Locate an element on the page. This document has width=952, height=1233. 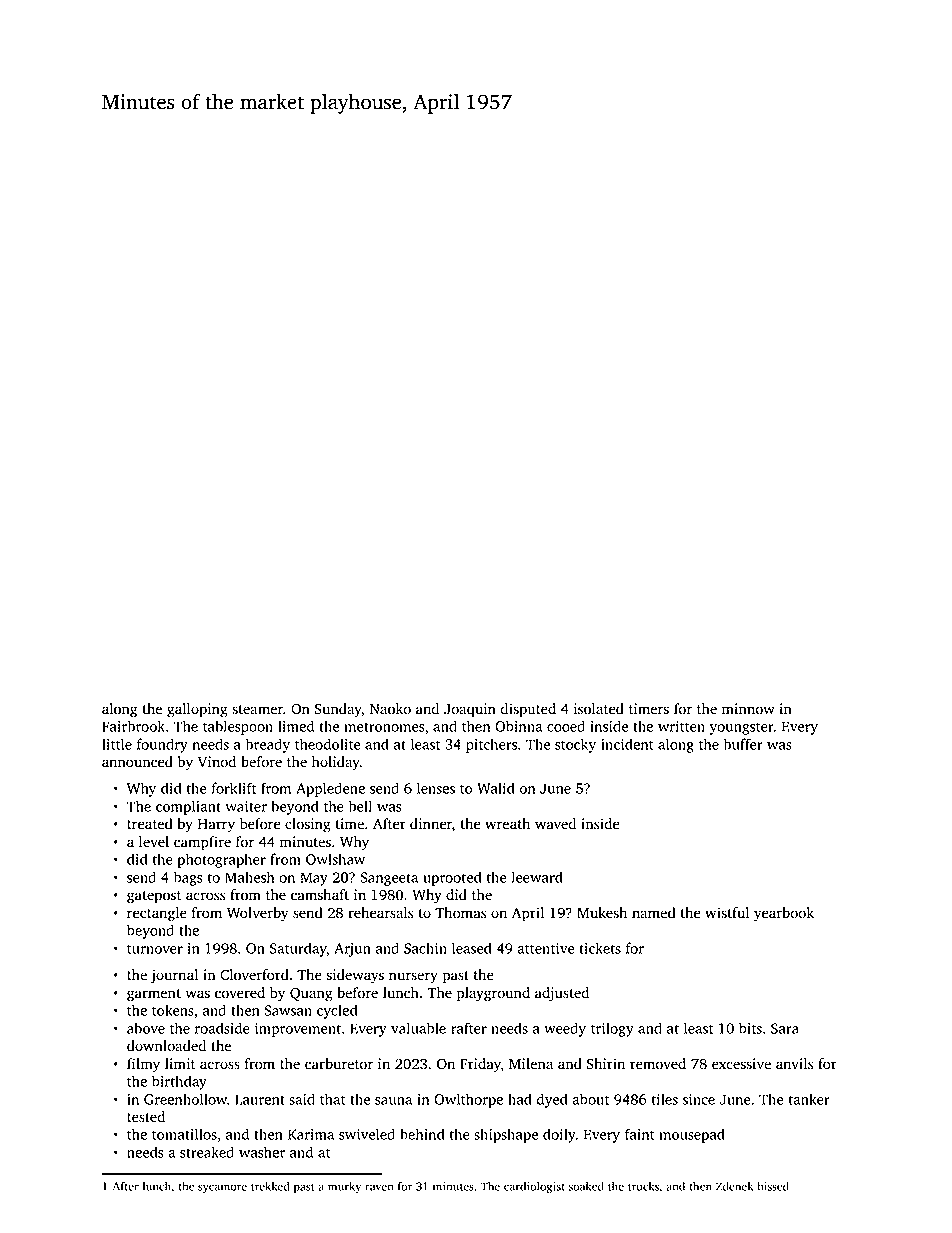
covered is located at coordinates (240, 993).
